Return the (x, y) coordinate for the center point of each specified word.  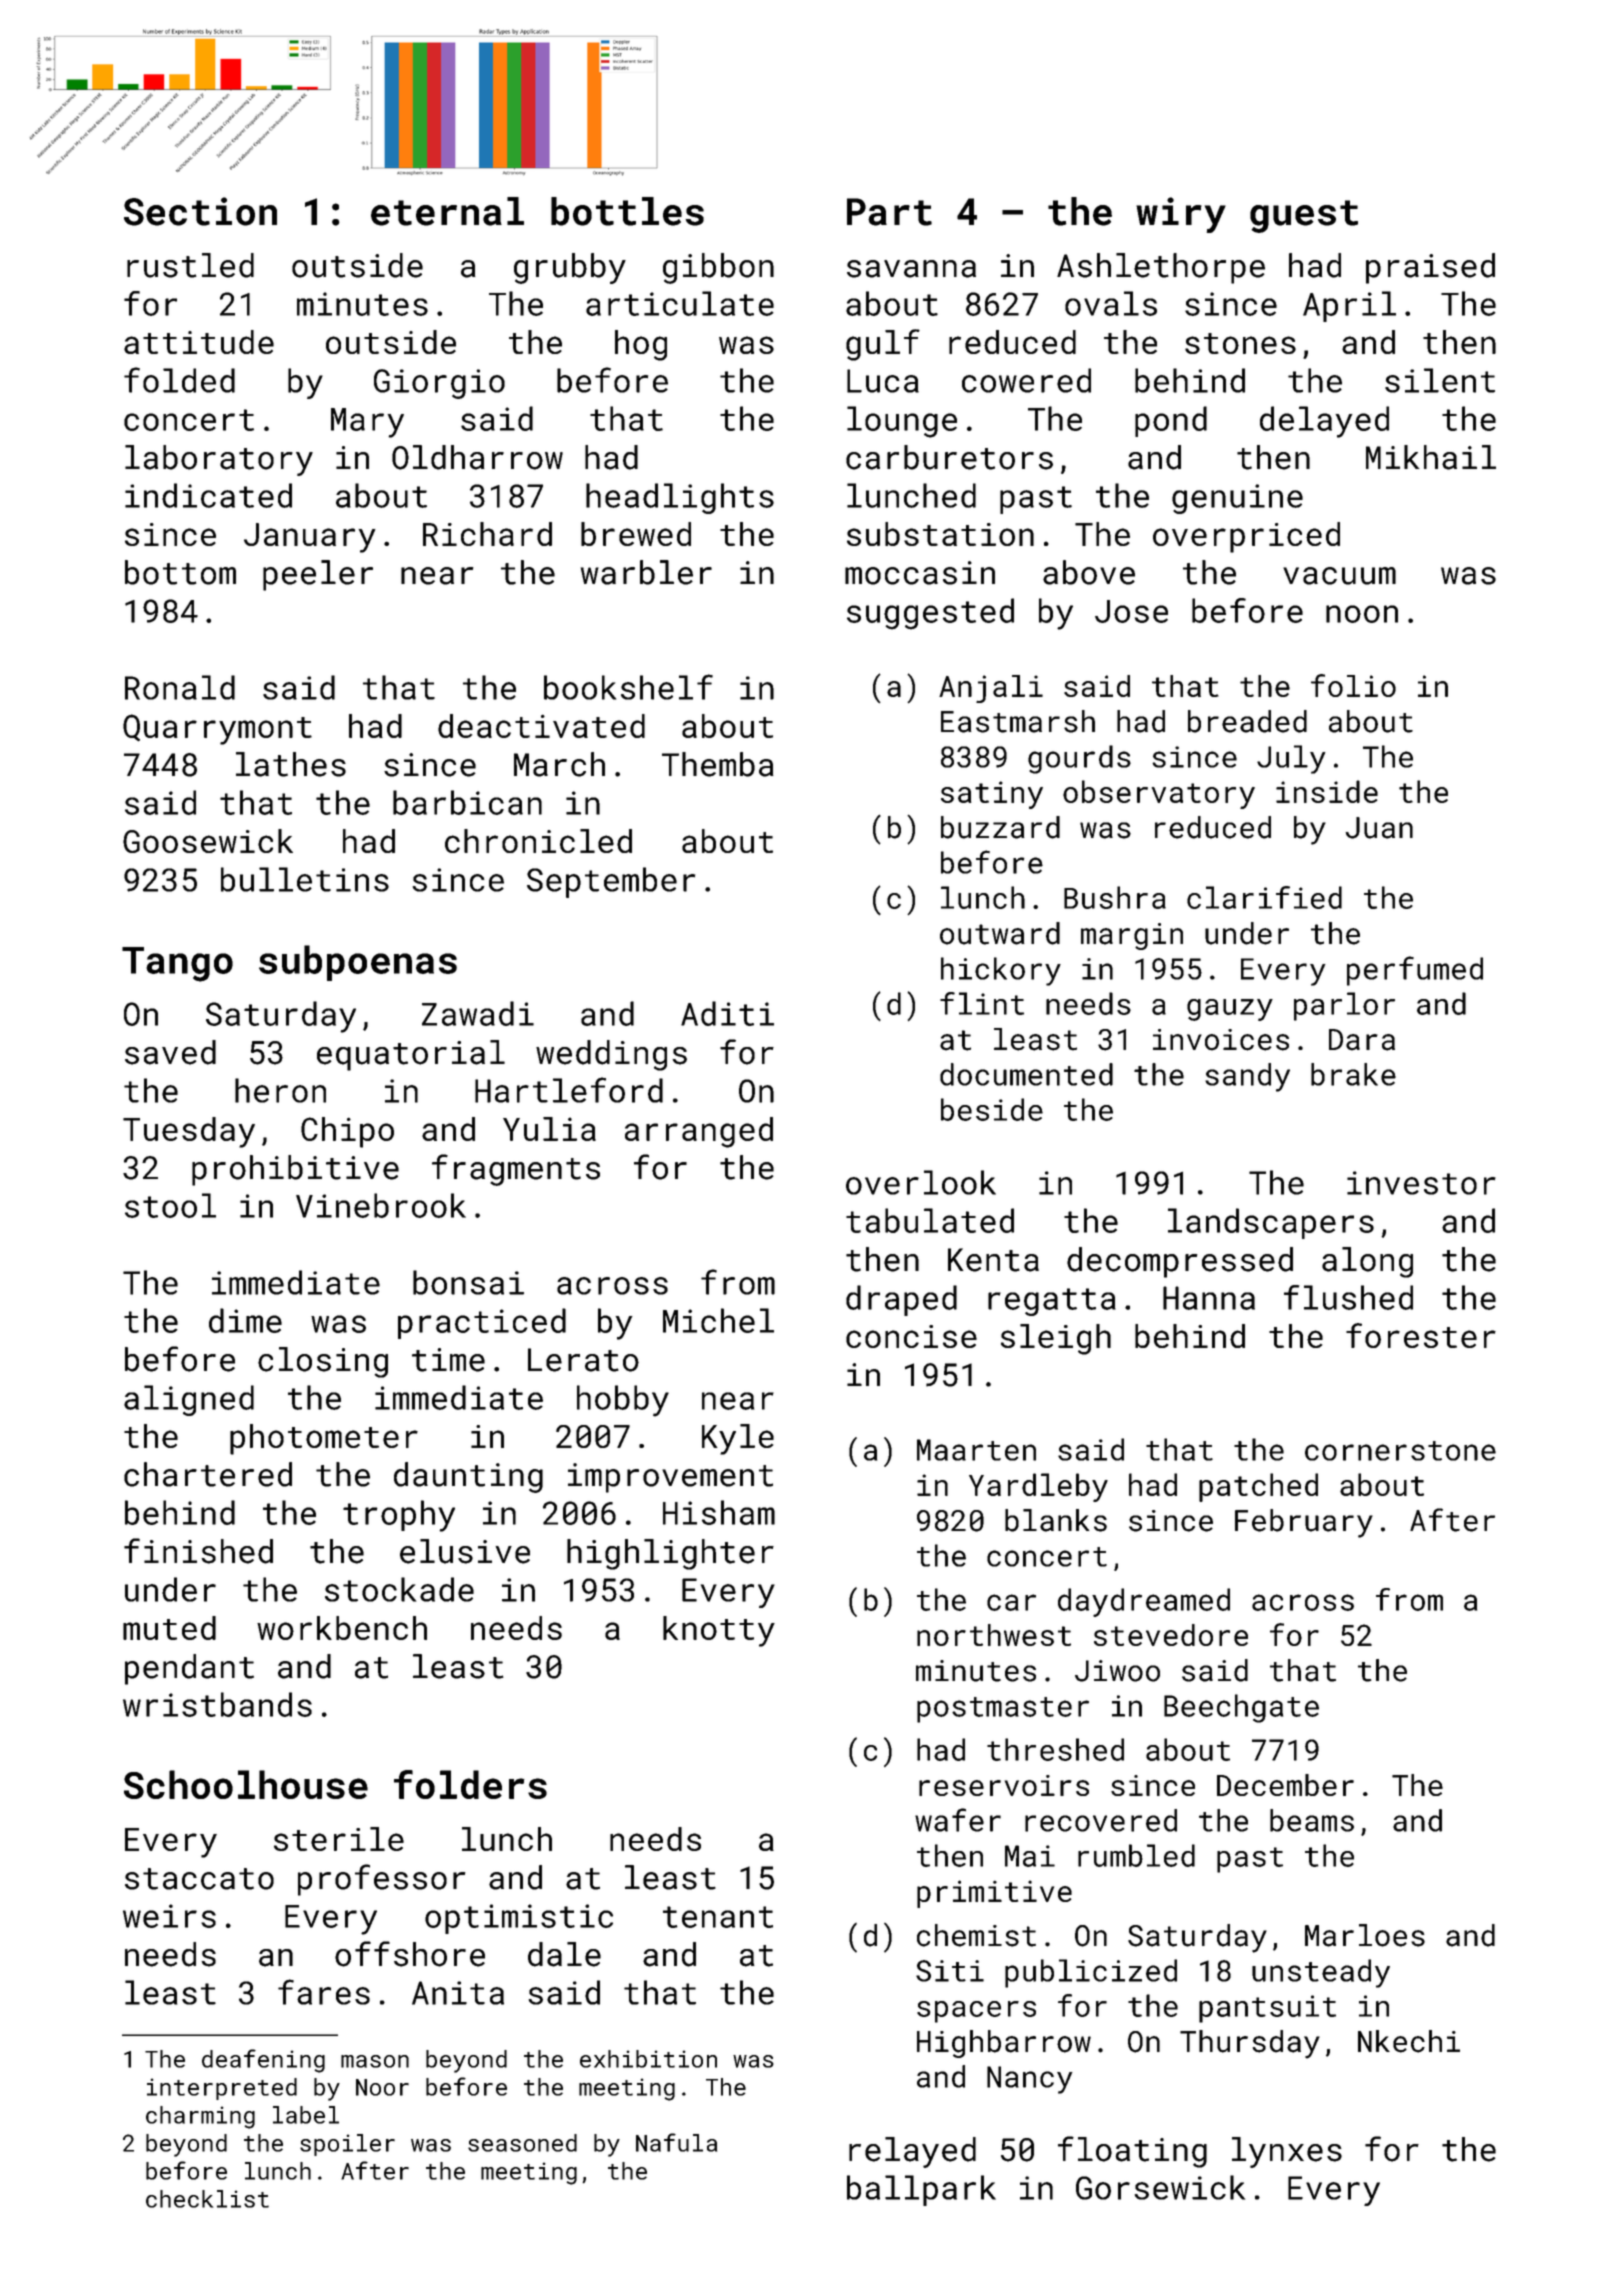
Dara (1362, 1040)
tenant (718, 1917)
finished (198, 1551)
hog (641, 345)
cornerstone (1400, 1451)
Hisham (719, 1512)
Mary (367, 423)
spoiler (347, 2145)
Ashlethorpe (1161, 268)
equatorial (411, 1055)
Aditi (727, 1013)
